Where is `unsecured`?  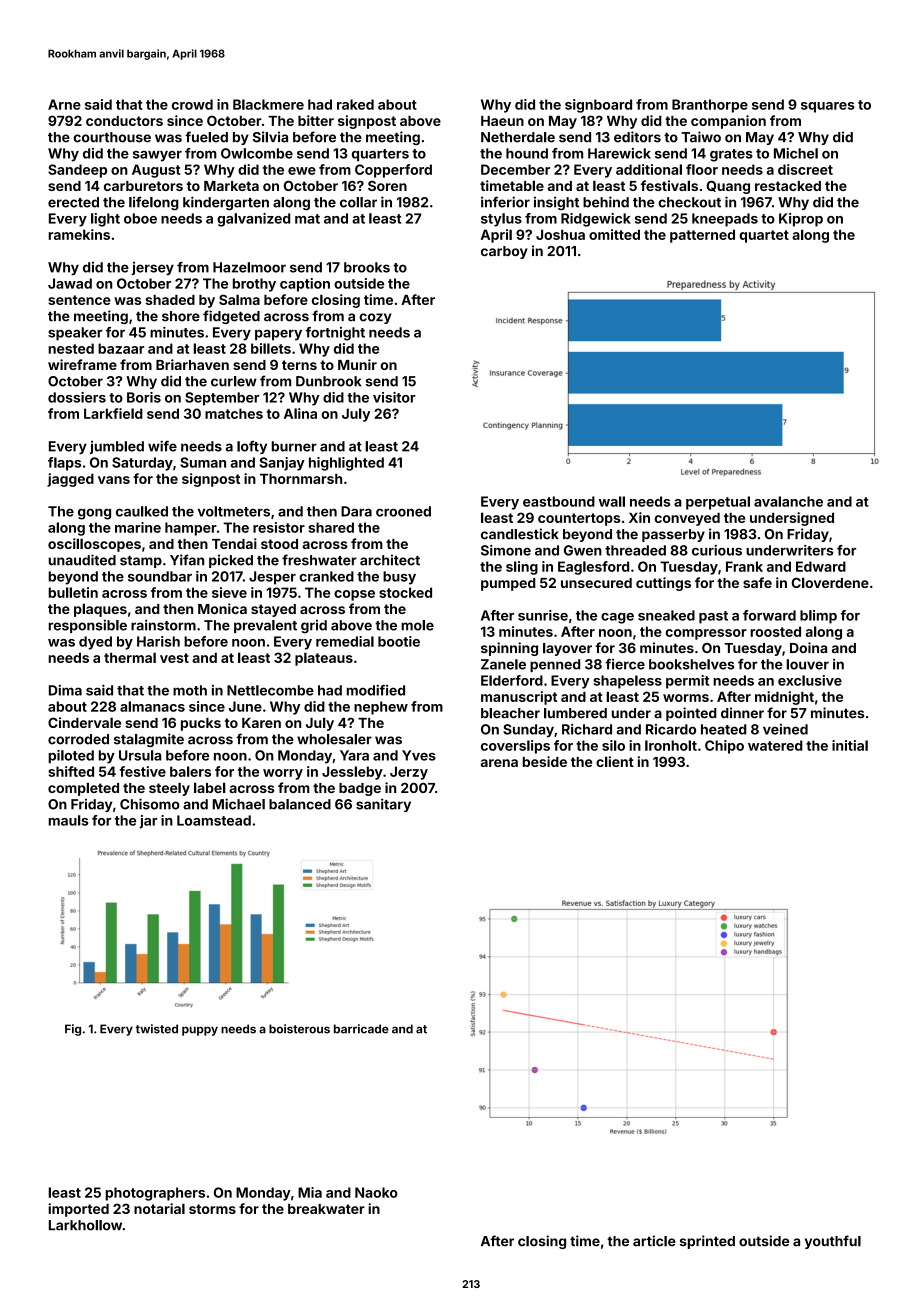 unsecured is located at coordinates (596, 583).
